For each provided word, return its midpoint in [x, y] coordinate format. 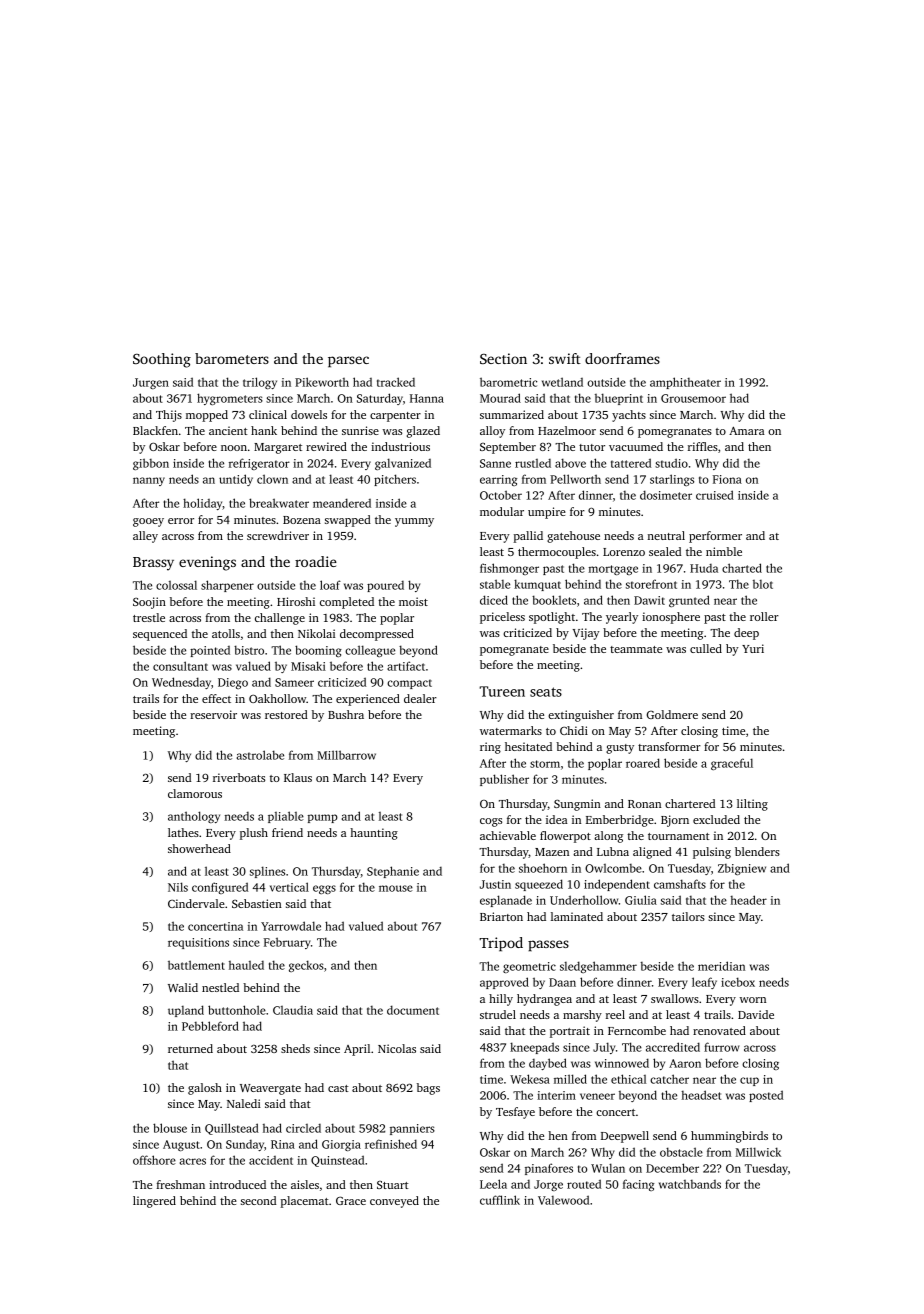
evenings [207, 563]
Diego [233, 683]
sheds [295, 1048]
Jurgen [151, 383]
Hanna [427, 398]
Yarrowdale [291, 926]
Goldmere [672, 714]
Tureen [502, 691]
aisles [305, 1184]
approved [504, 983]
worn [752, 1000]
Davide [756, 1014]
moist [413, 601]
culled [706, 648]
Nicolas [397, 1048]
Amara [747, 430]
